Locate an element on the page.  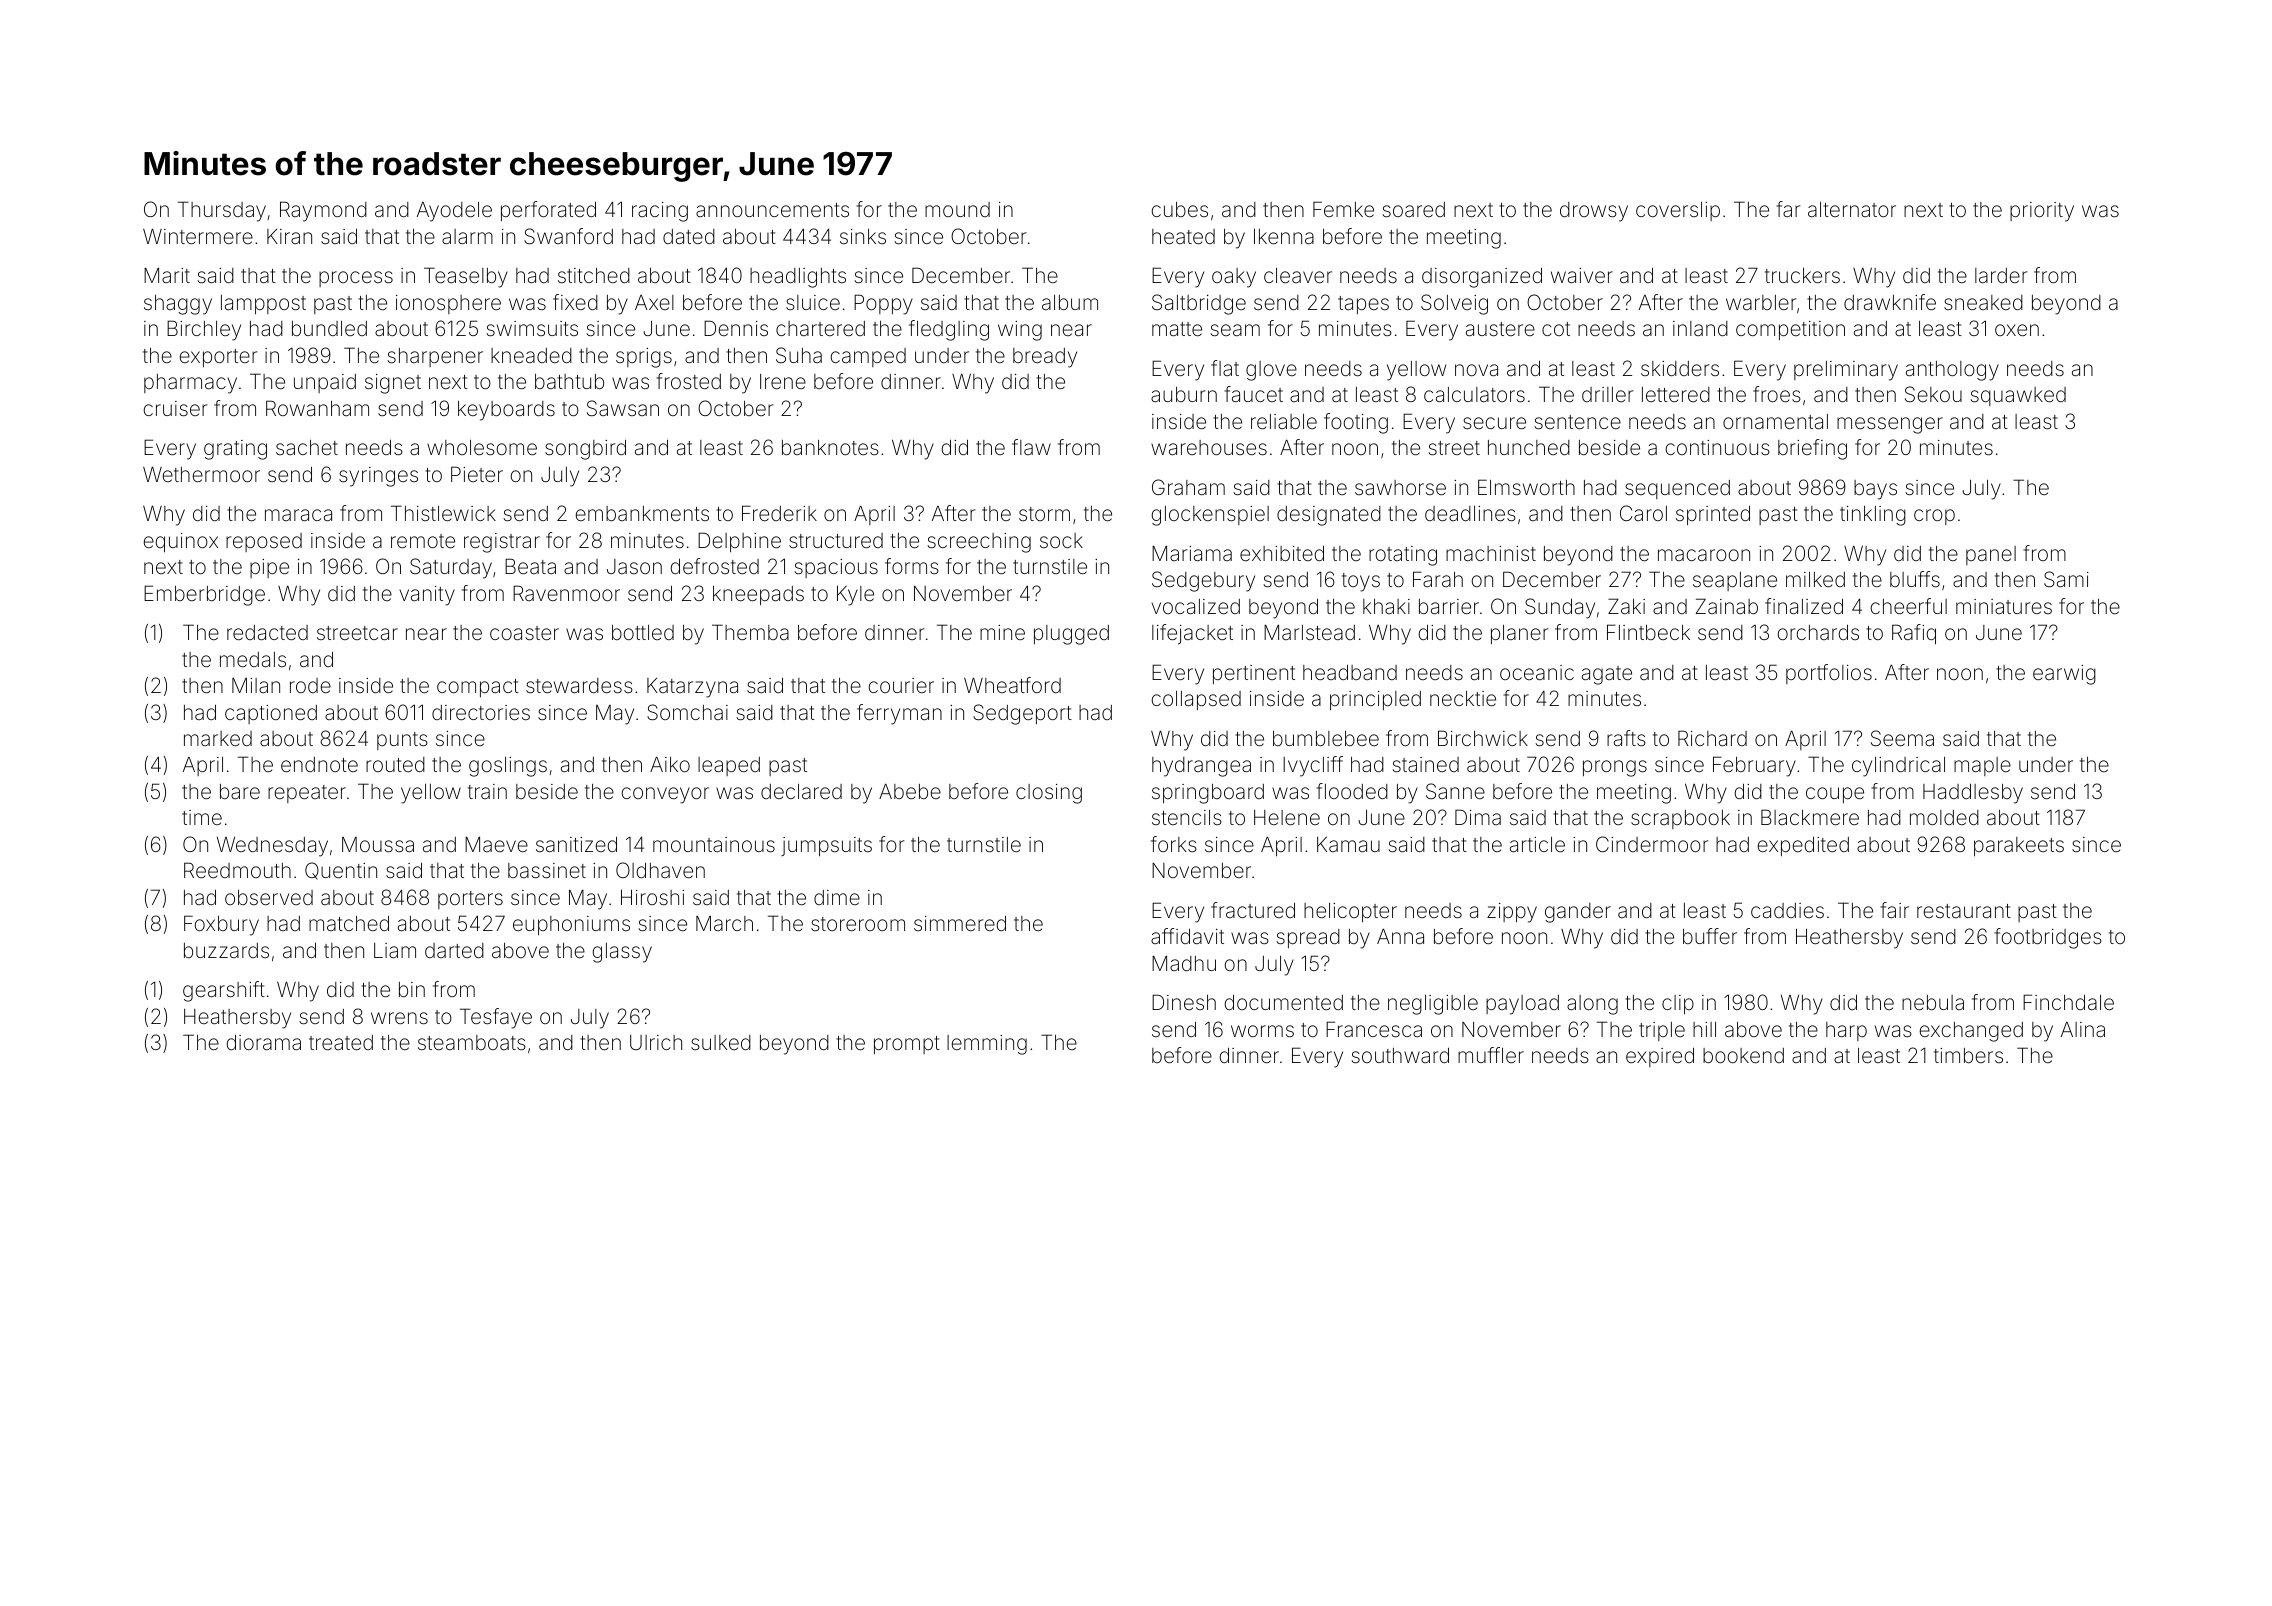
ornamental is located at coordinates (1775, 421).
